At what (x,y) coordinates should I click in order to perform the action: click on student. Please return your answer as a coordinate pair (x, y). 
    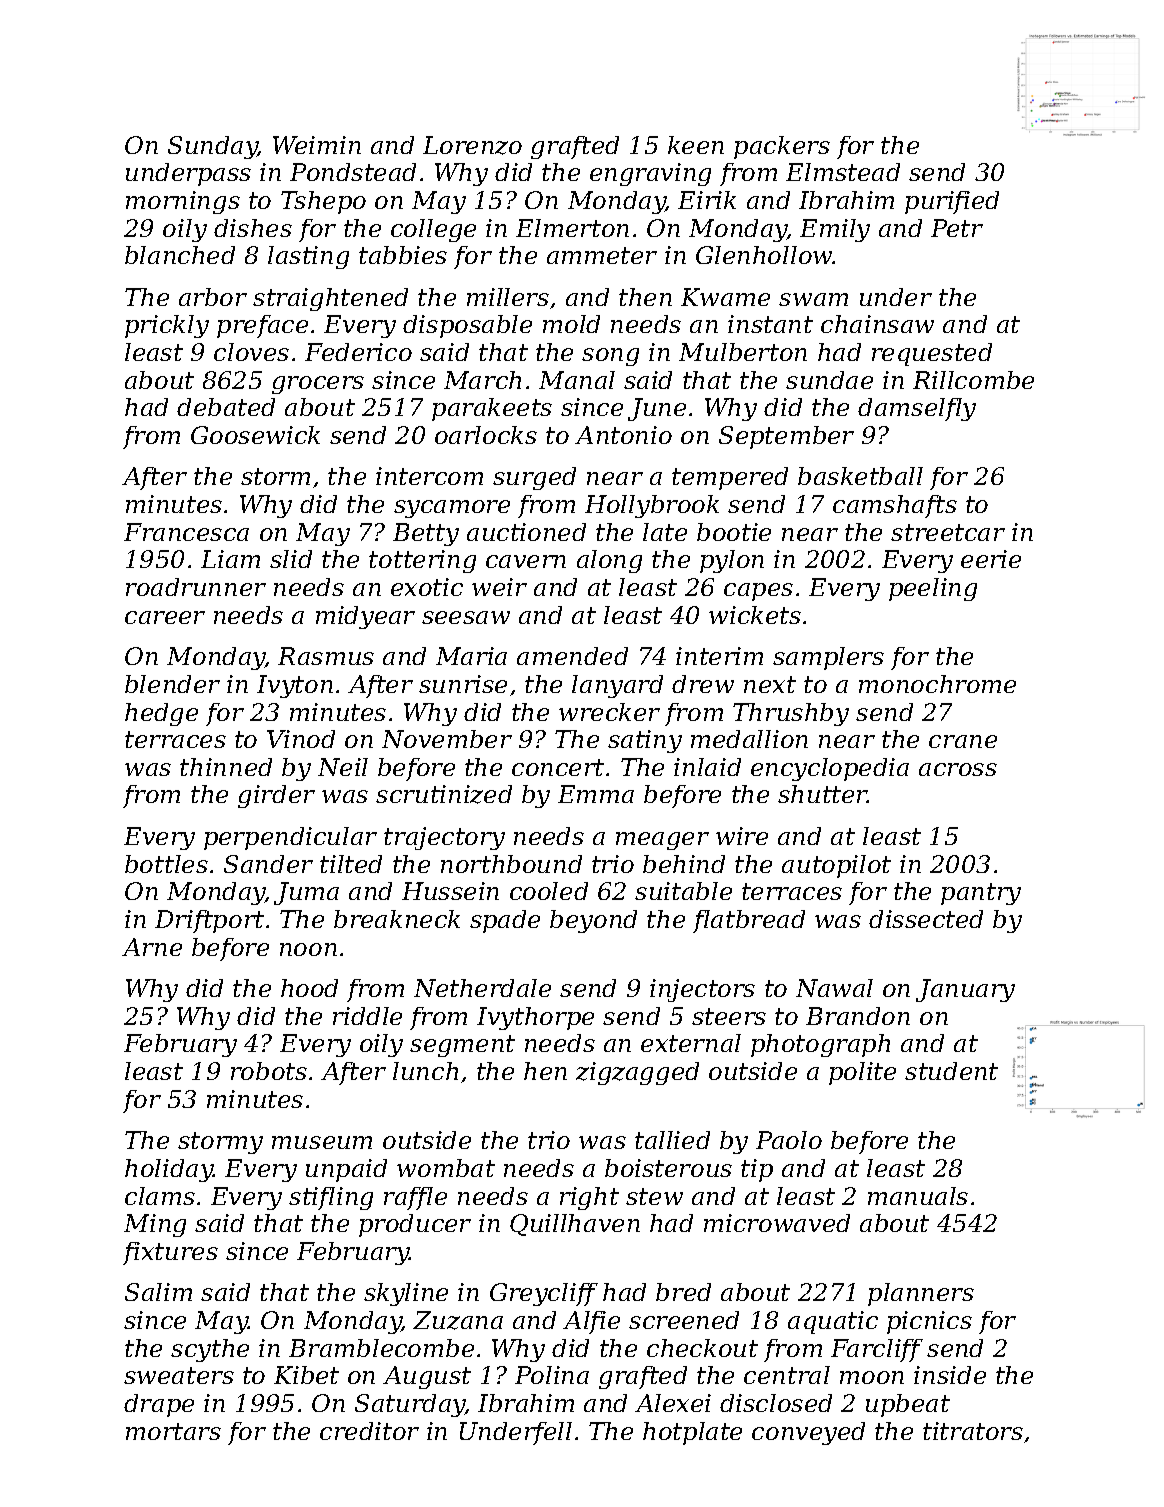
    Looking at the image, I should click on (951, 1071).
